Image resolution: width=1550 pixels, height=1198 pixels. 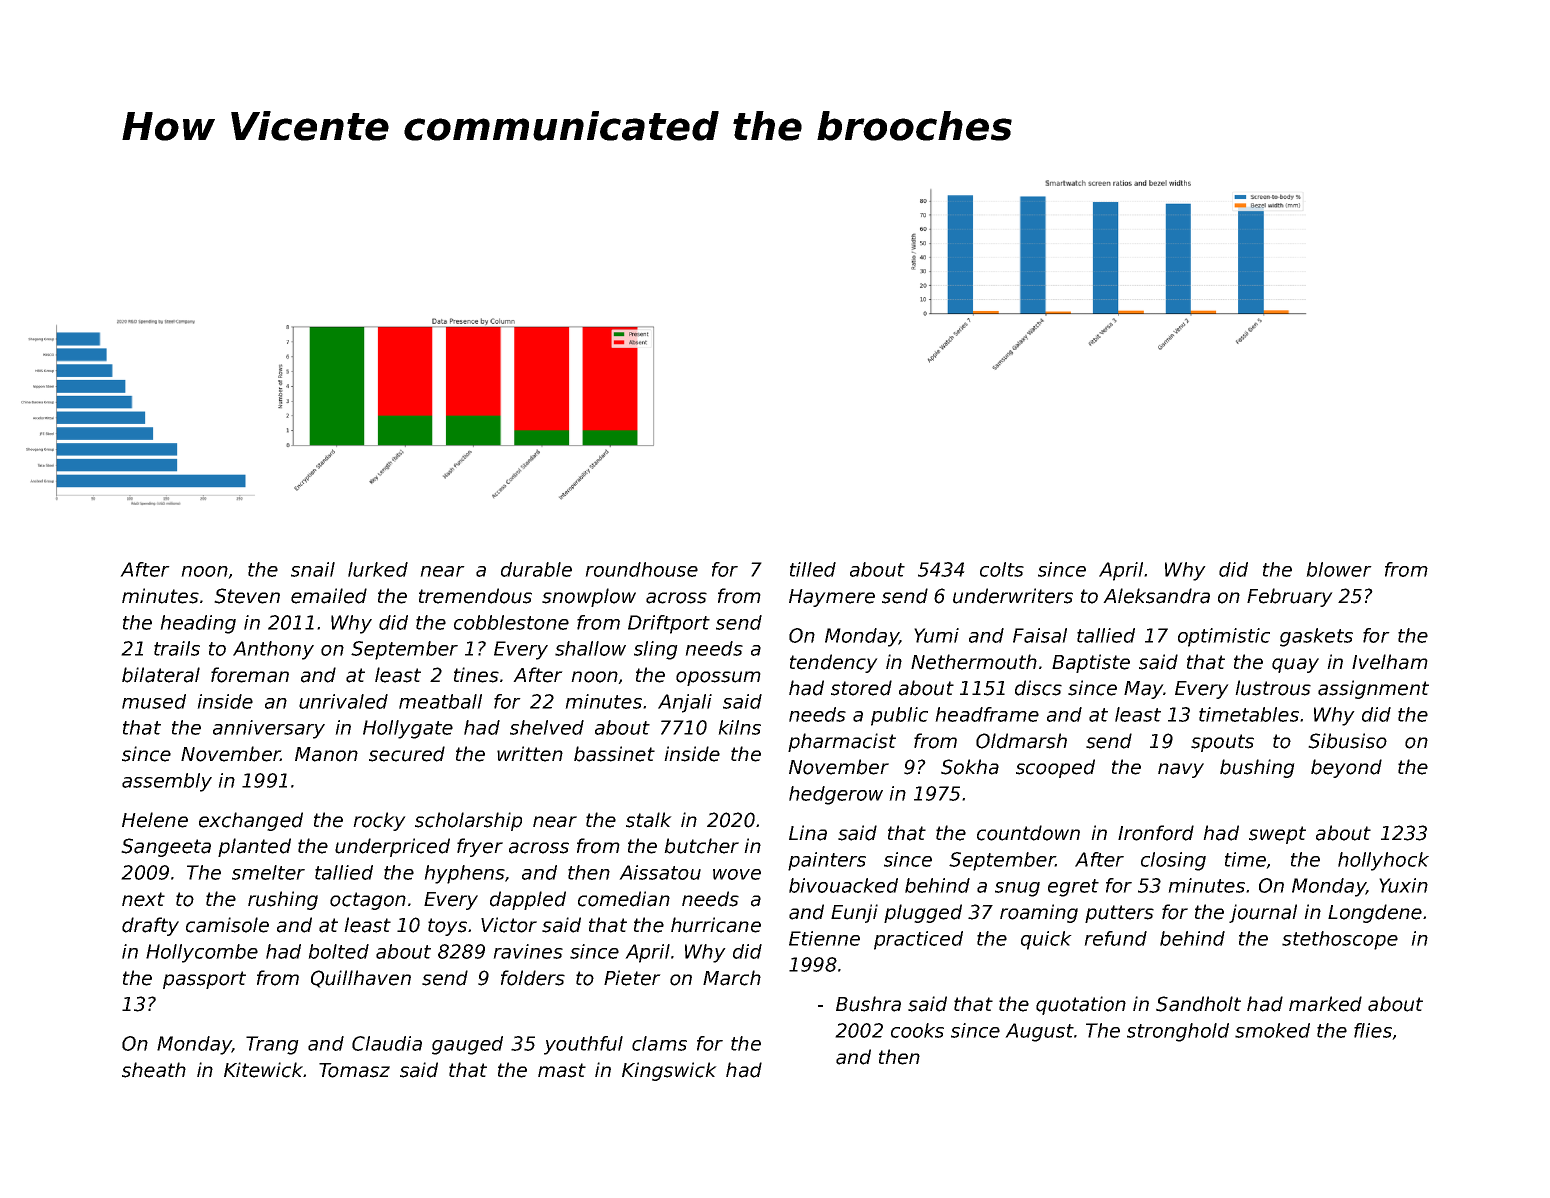 I want to click on comedian, so click(x=624, y=899).
